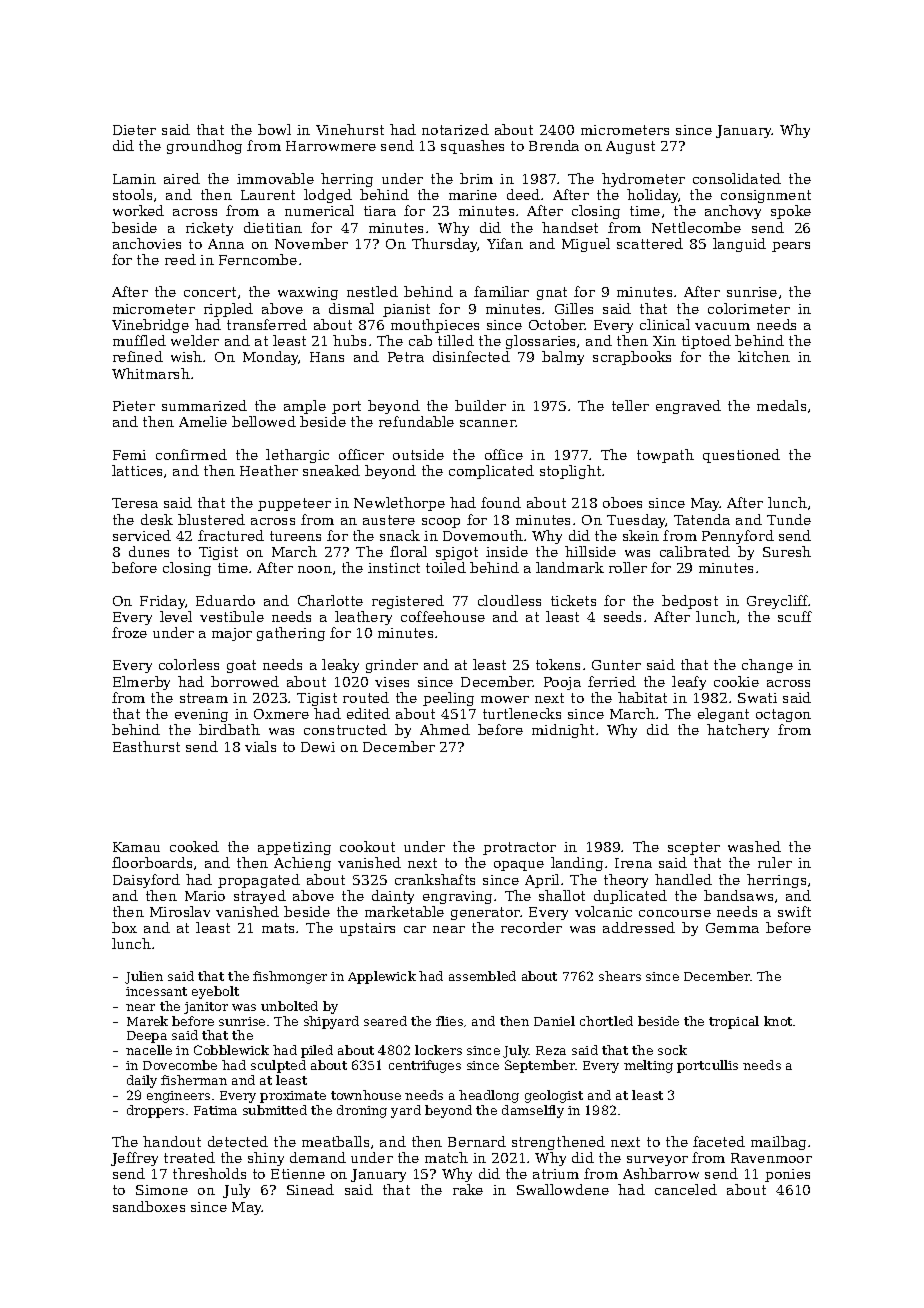 This screenshot has width=924, height=1308. What do you see at coordinates (382, 977) in the screenshot?
I see `Applewick` at bounding box center [382, 977].
